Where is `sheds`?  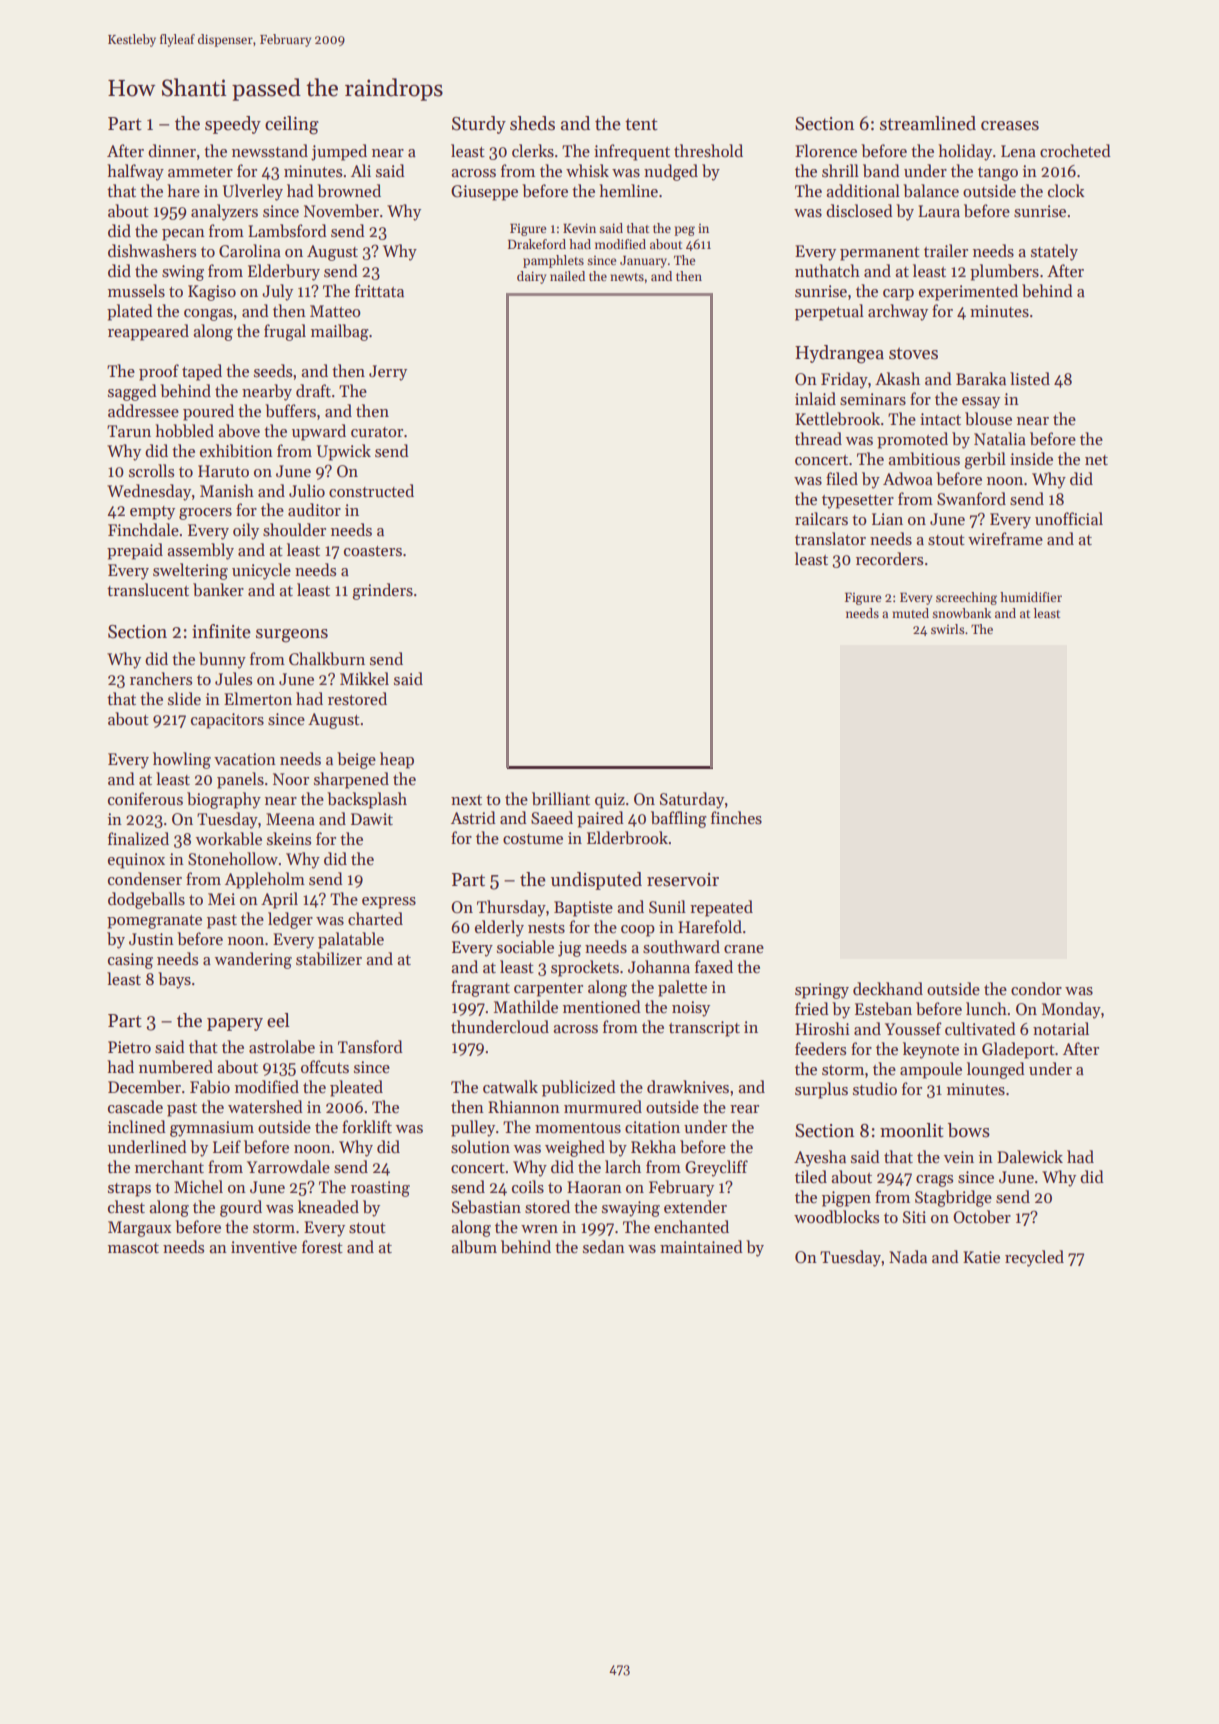 sheds is located at coordinates (532, 123).
